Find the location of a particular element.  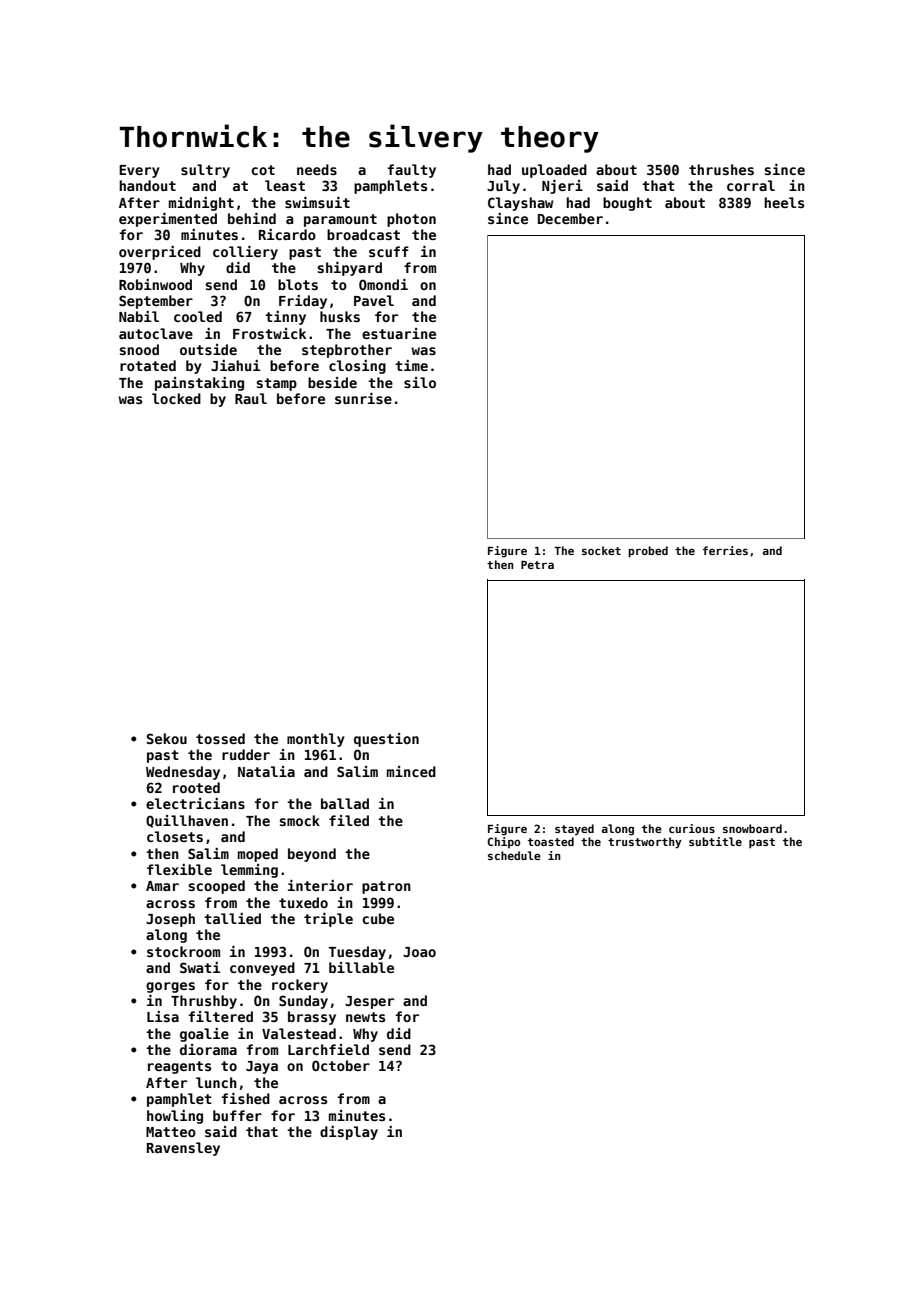

locked is located at coordinates (176, 398).
